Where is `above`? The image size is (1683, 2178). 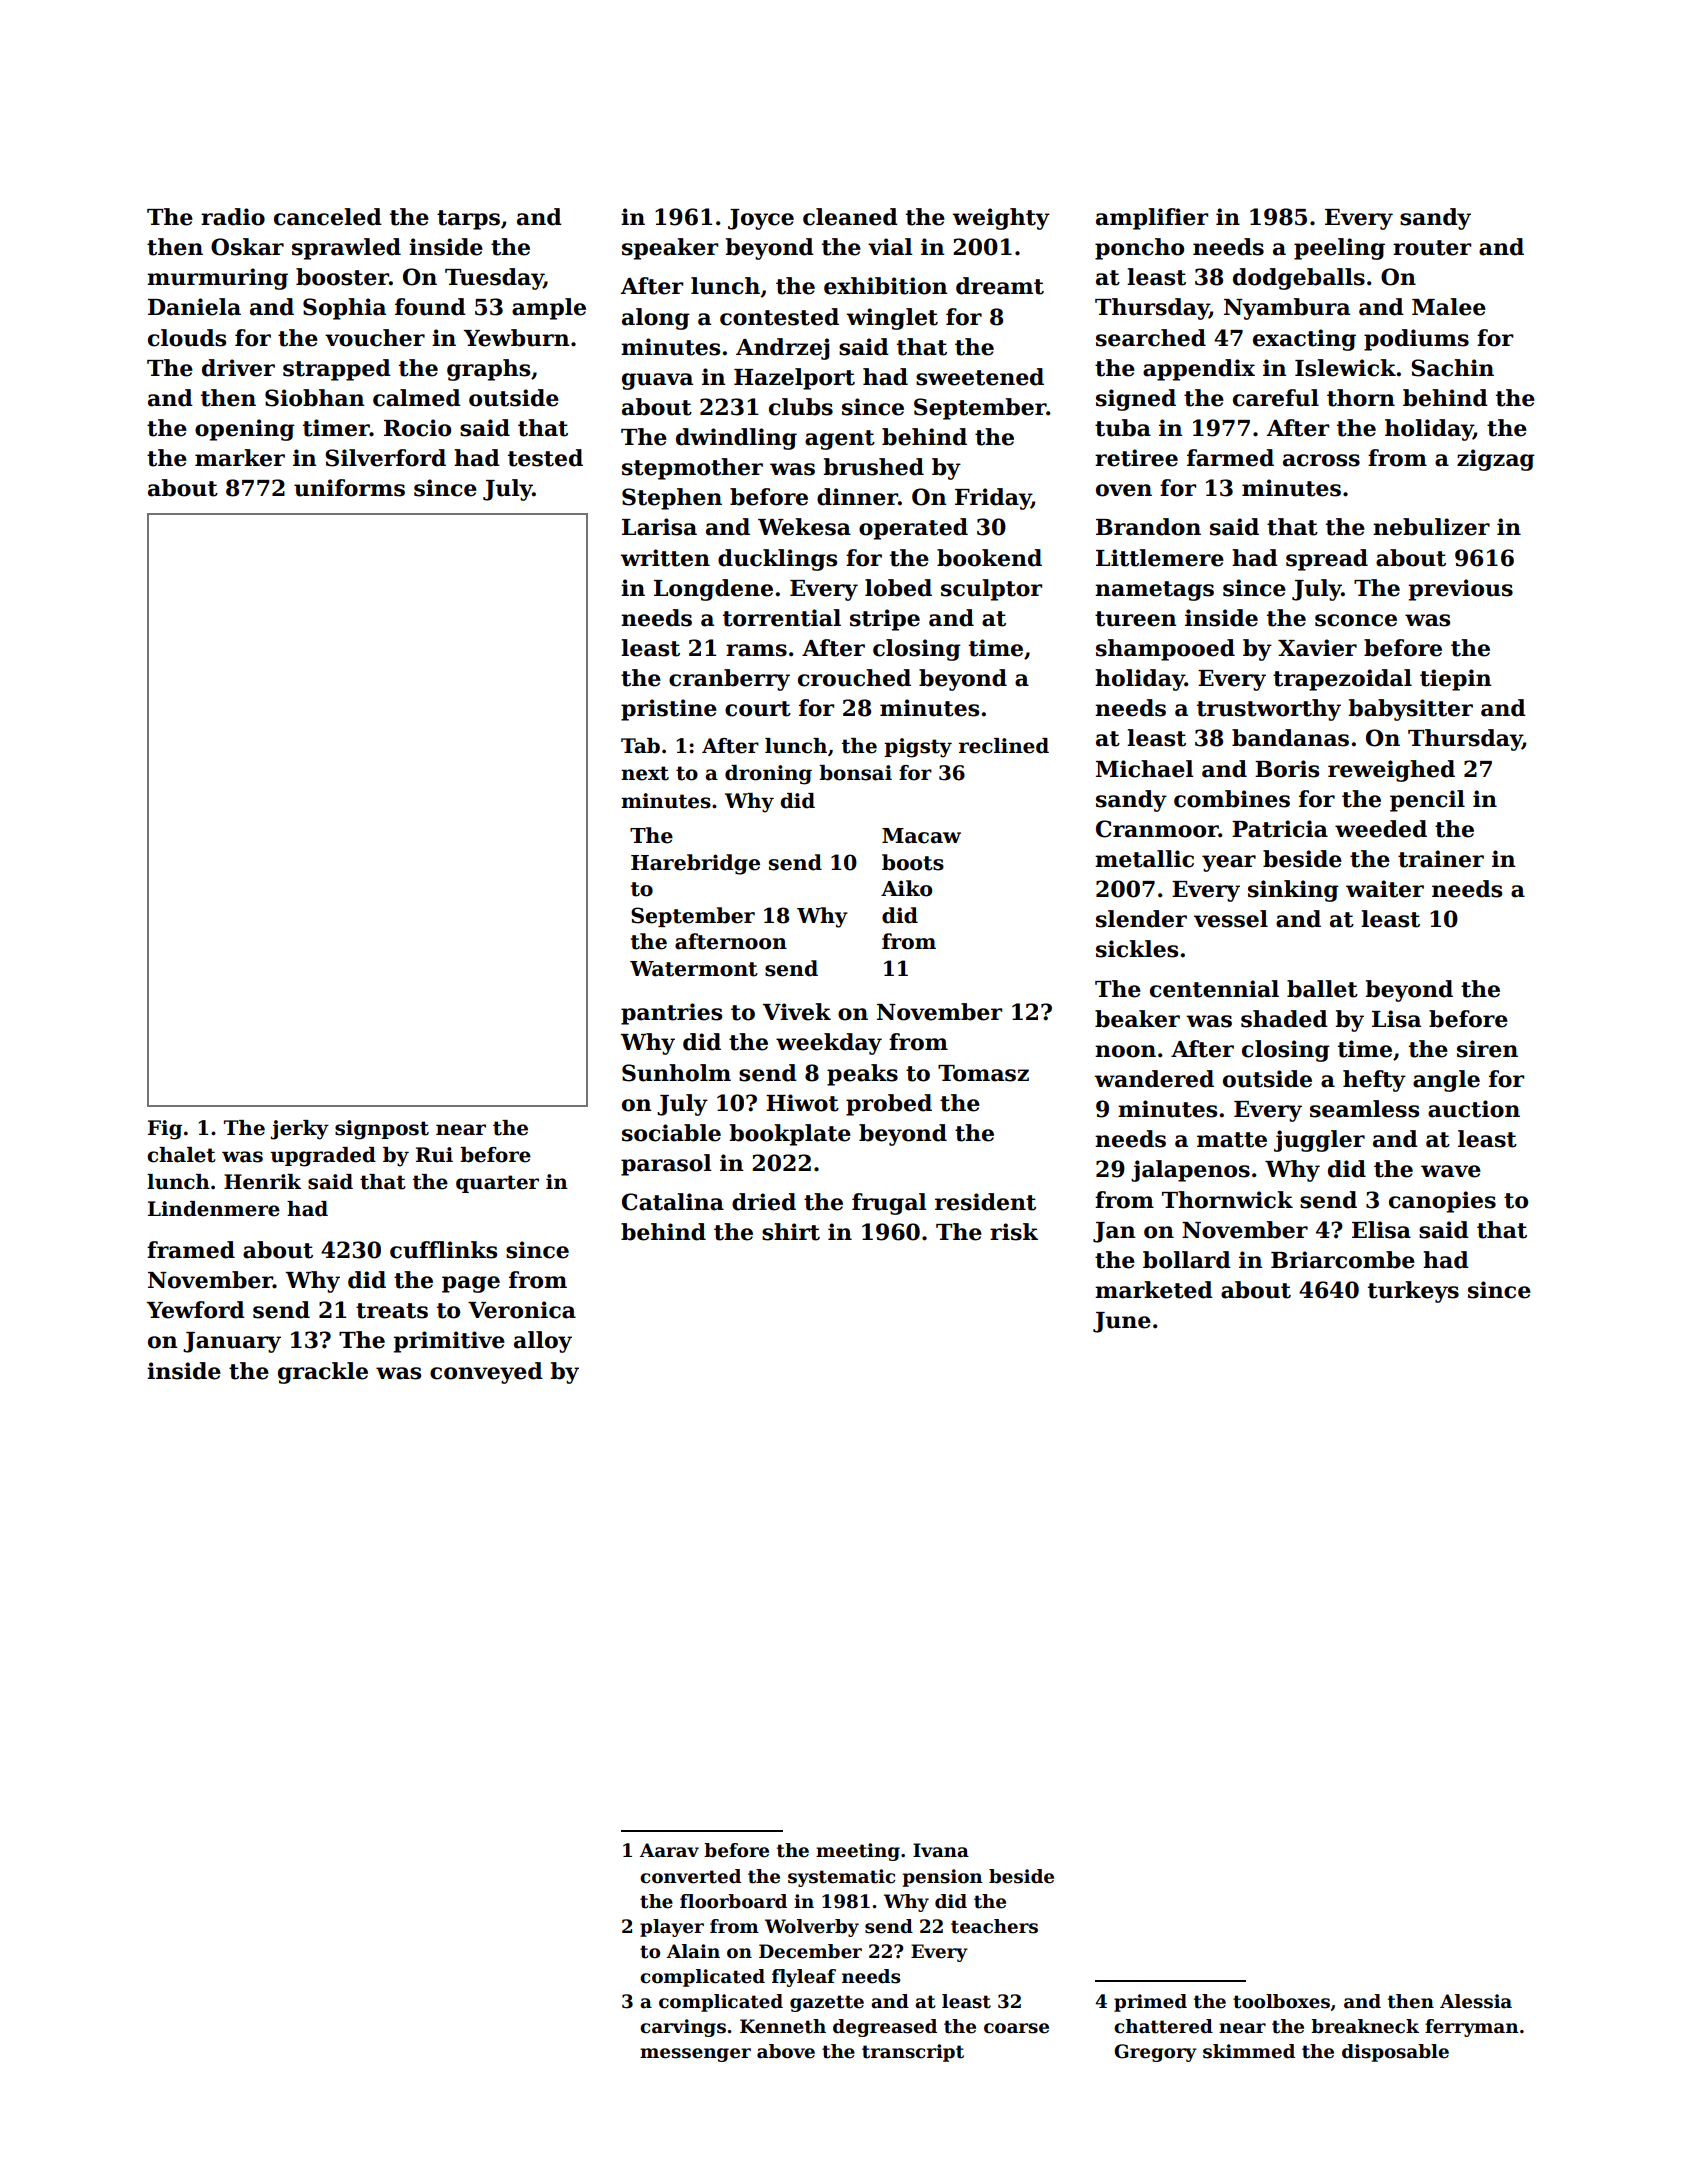 above is located at coordinates (786, 2051).
